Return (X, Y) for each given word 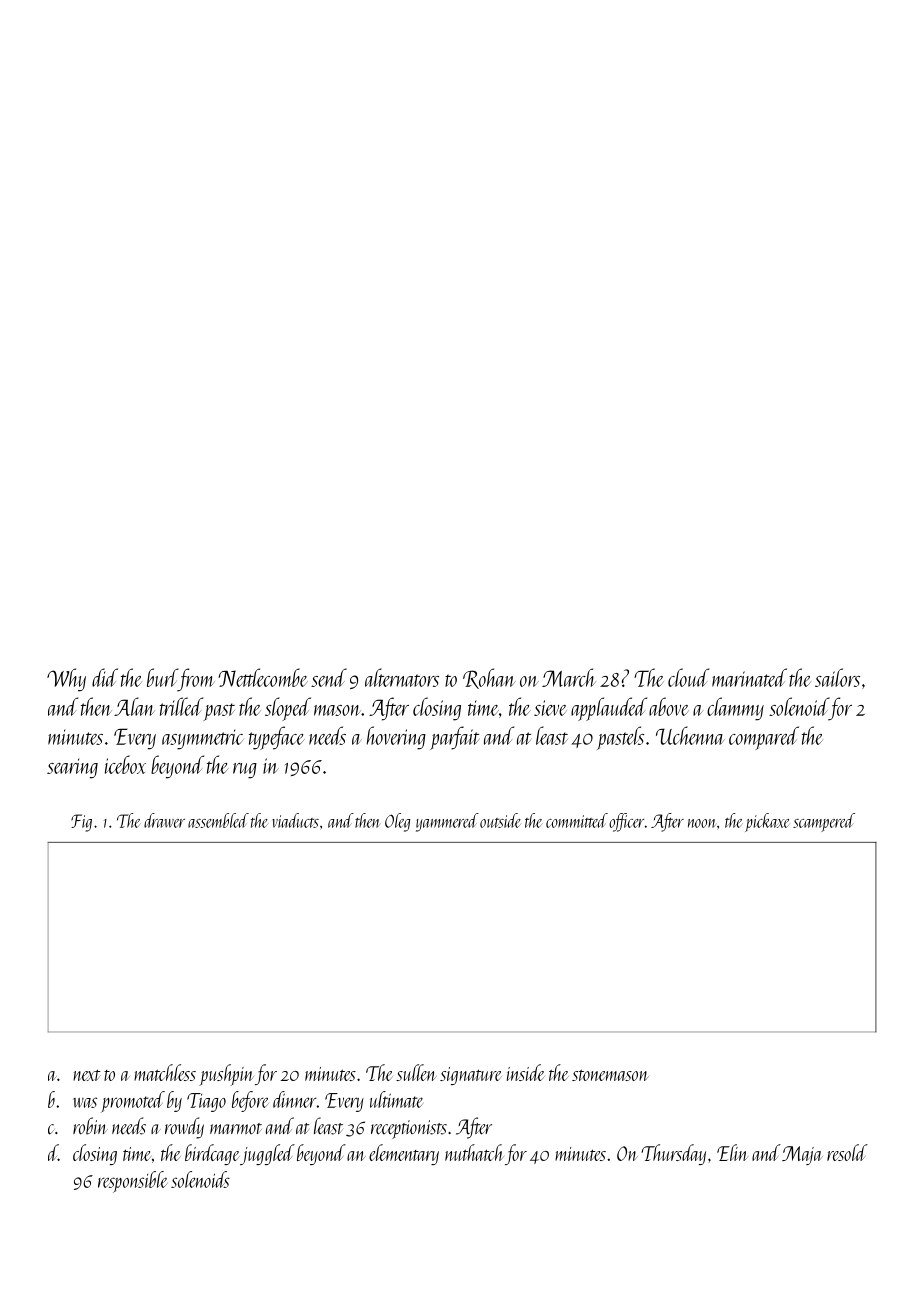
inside (526, 1072)
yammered (447, 822)
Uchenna (690, 735)
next (87, 1075)
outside (500, 820)
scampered (824, 822)
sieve (550, 708)
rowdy (184, 1128)
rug (245, 771)
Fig (81, 823)
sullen (416, 1072)
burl (162, 677)
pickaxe (767, 822)
